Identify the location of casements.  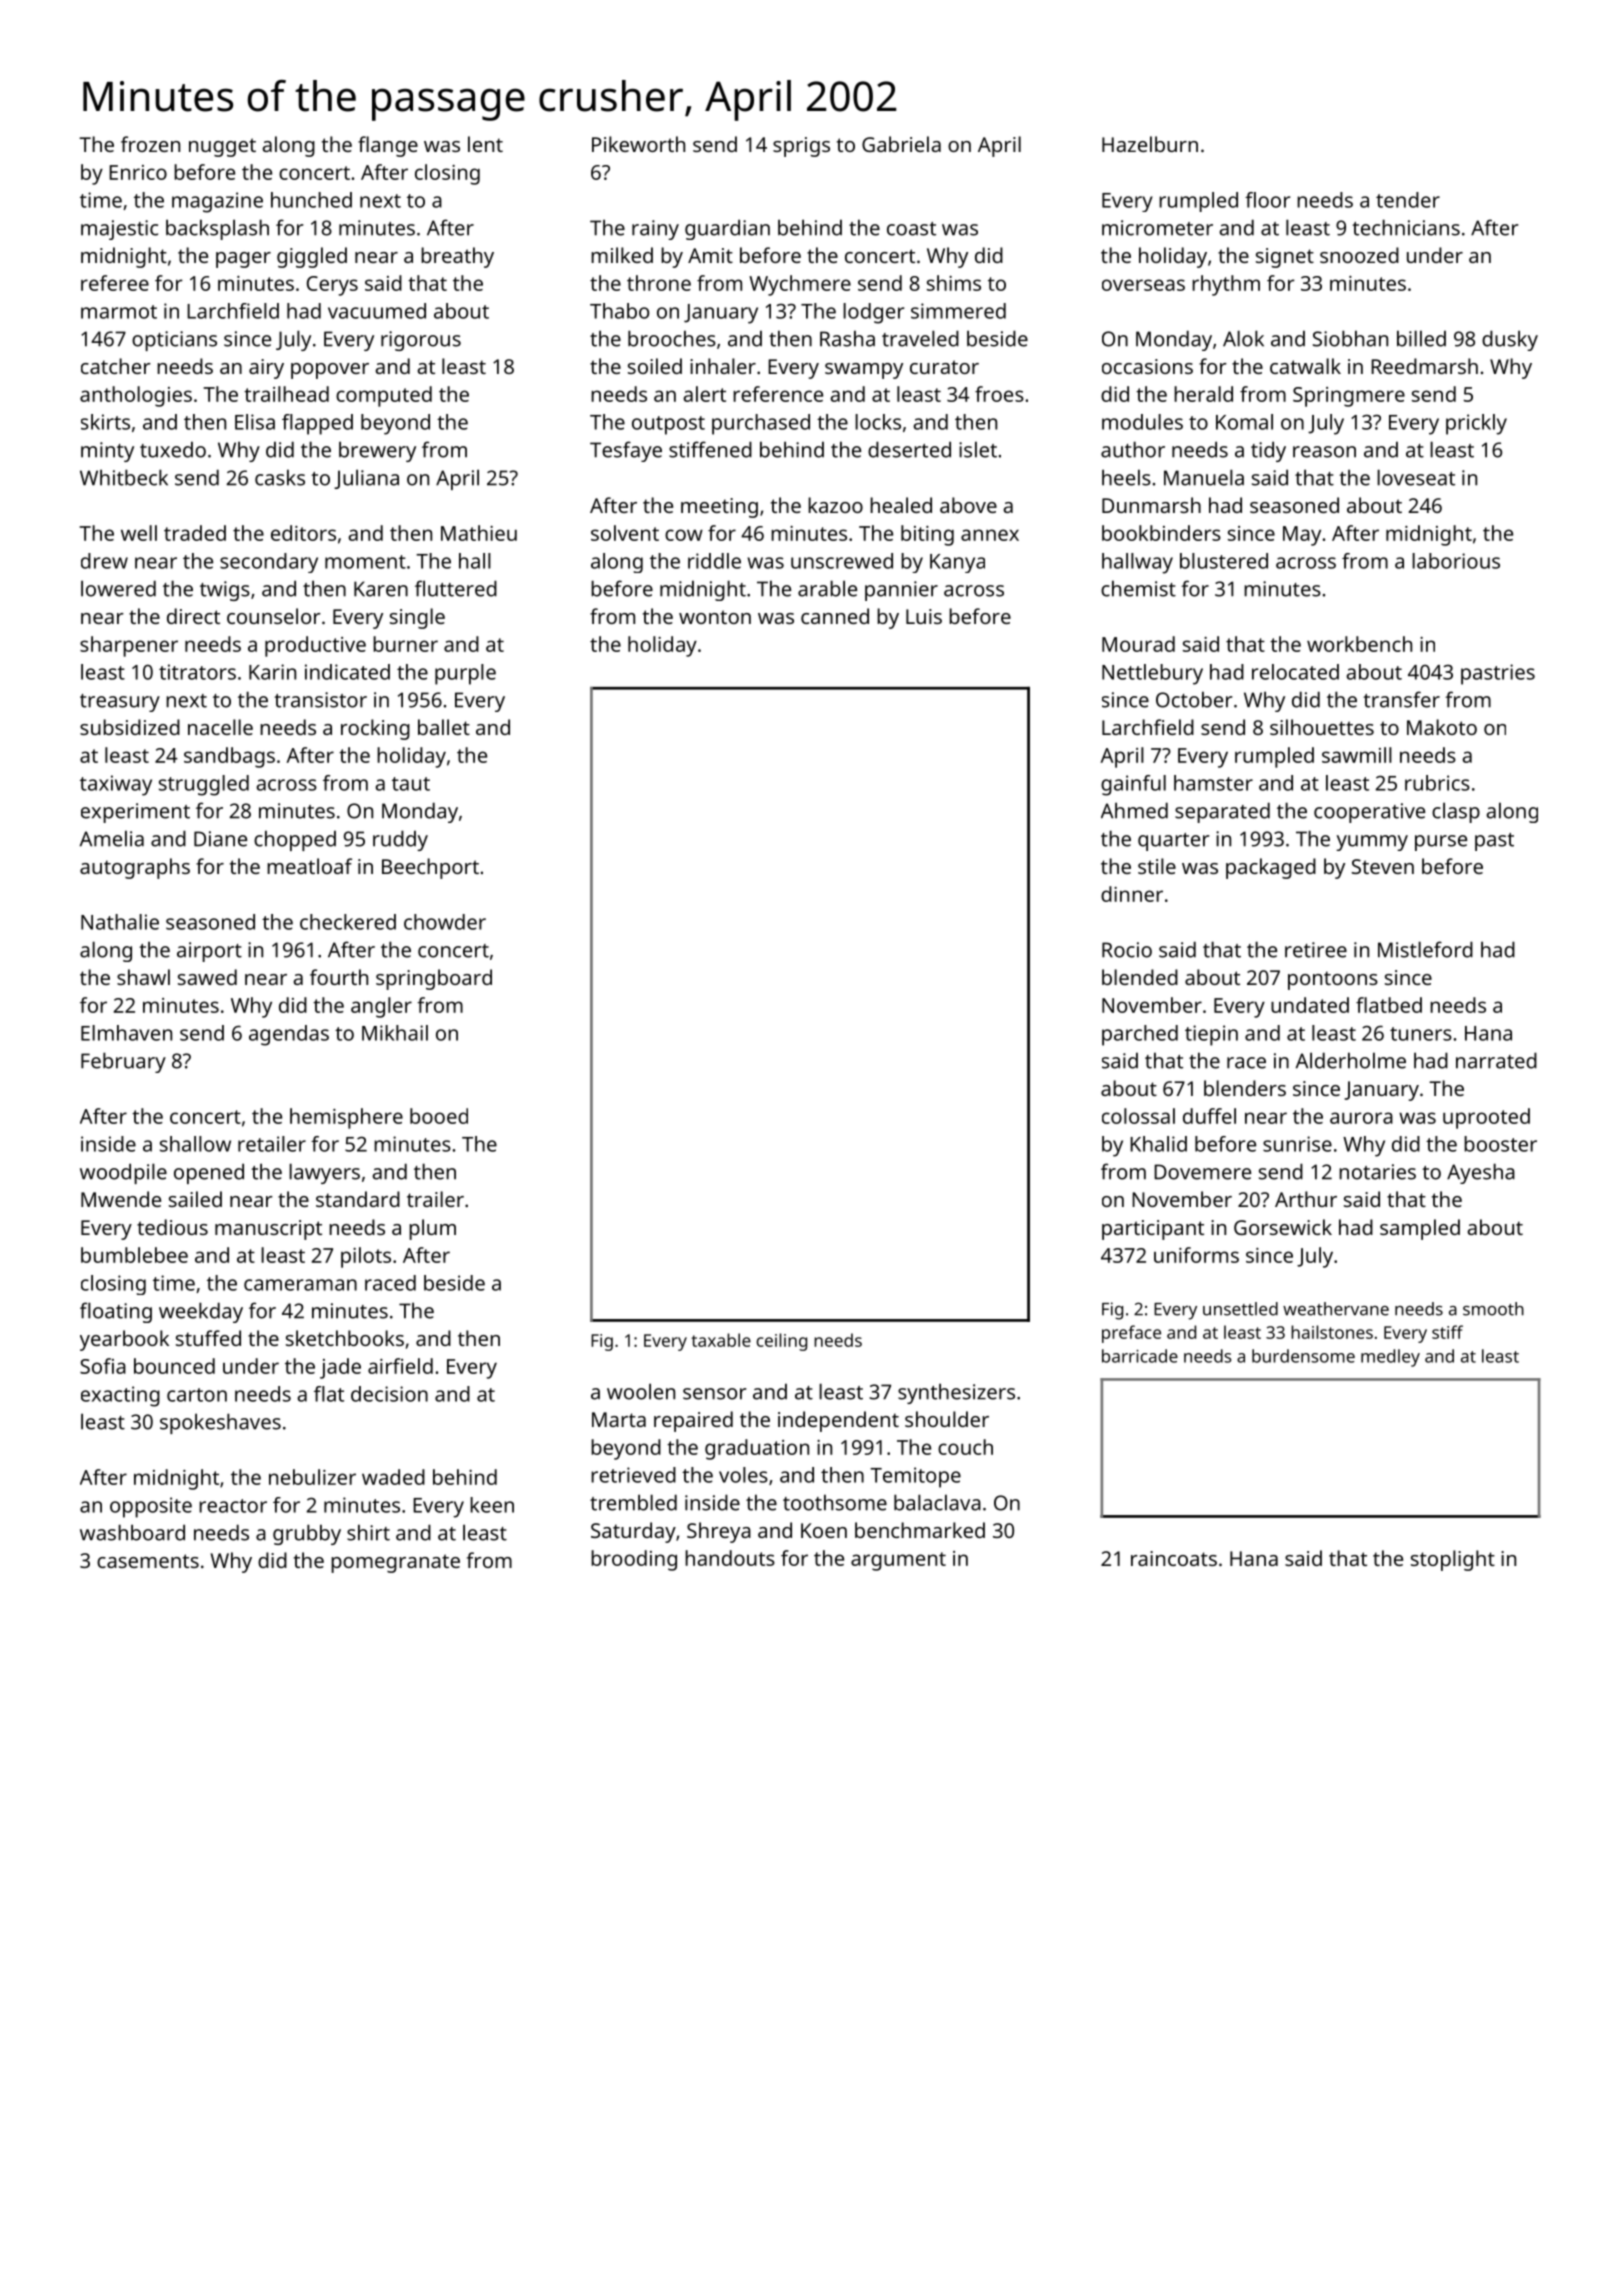
(148, 1561).
